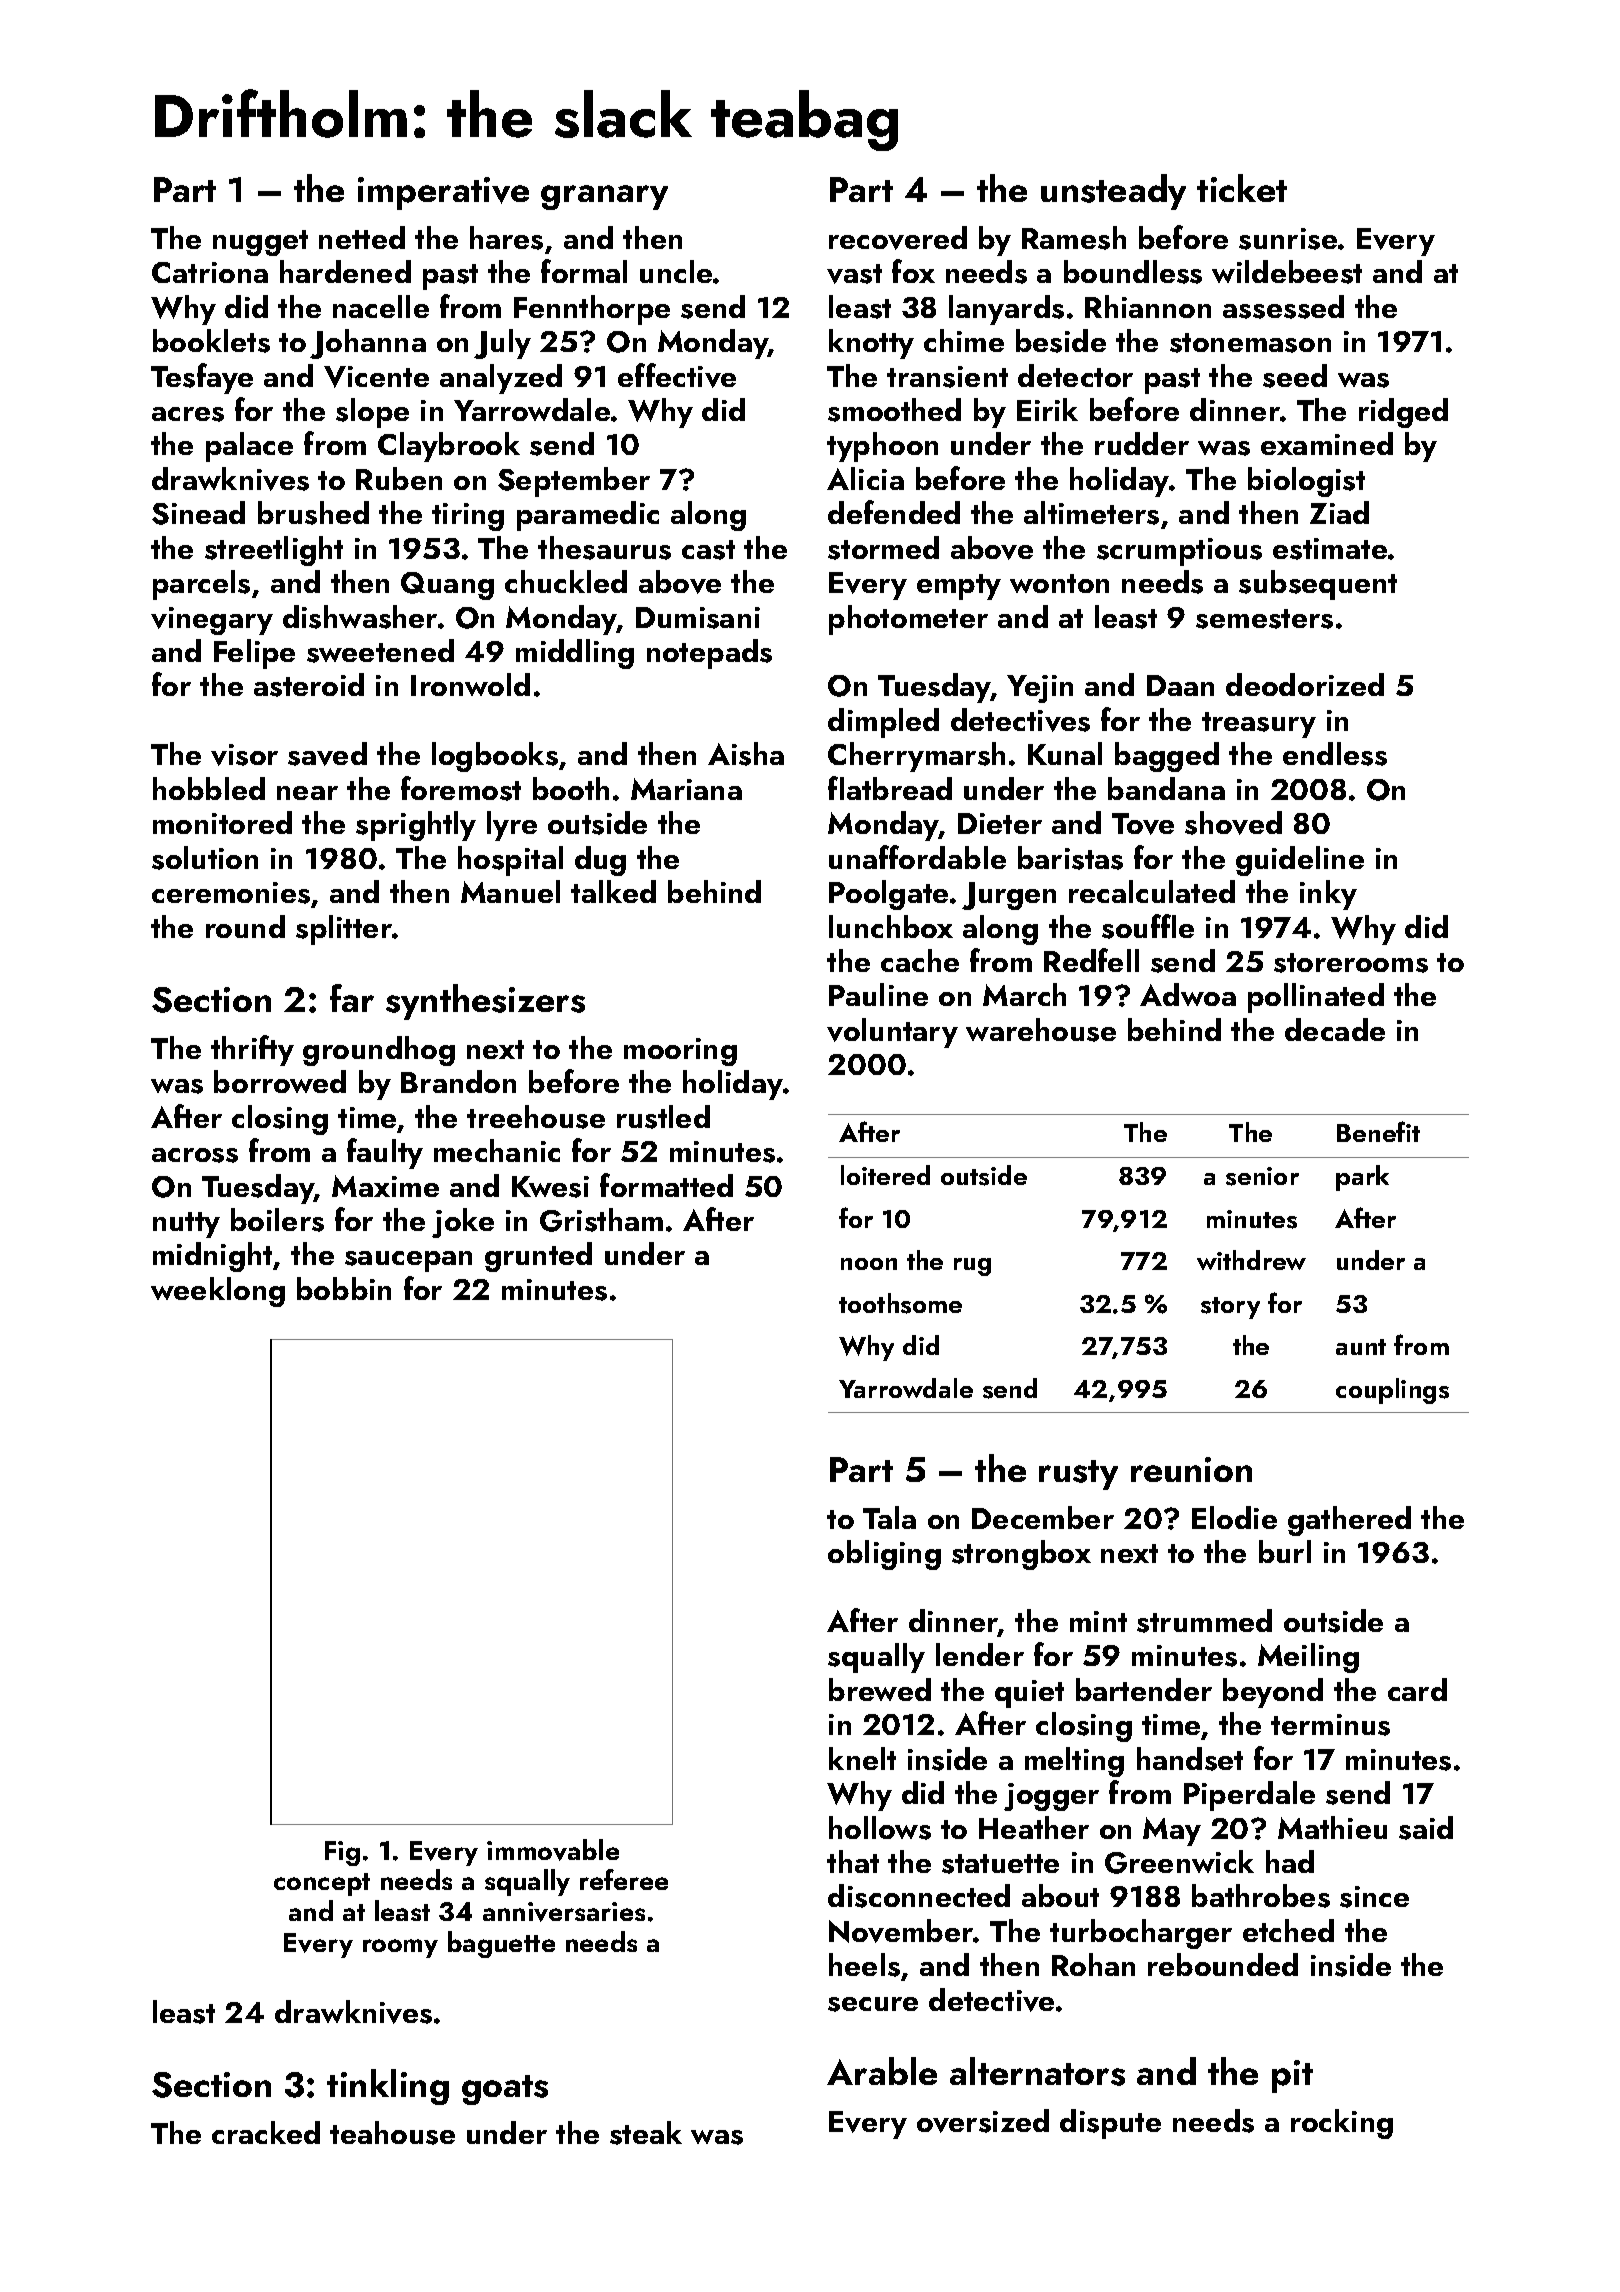  Describe the element at coordinates (510, 861) in the document. I see `hospital` at that location.
